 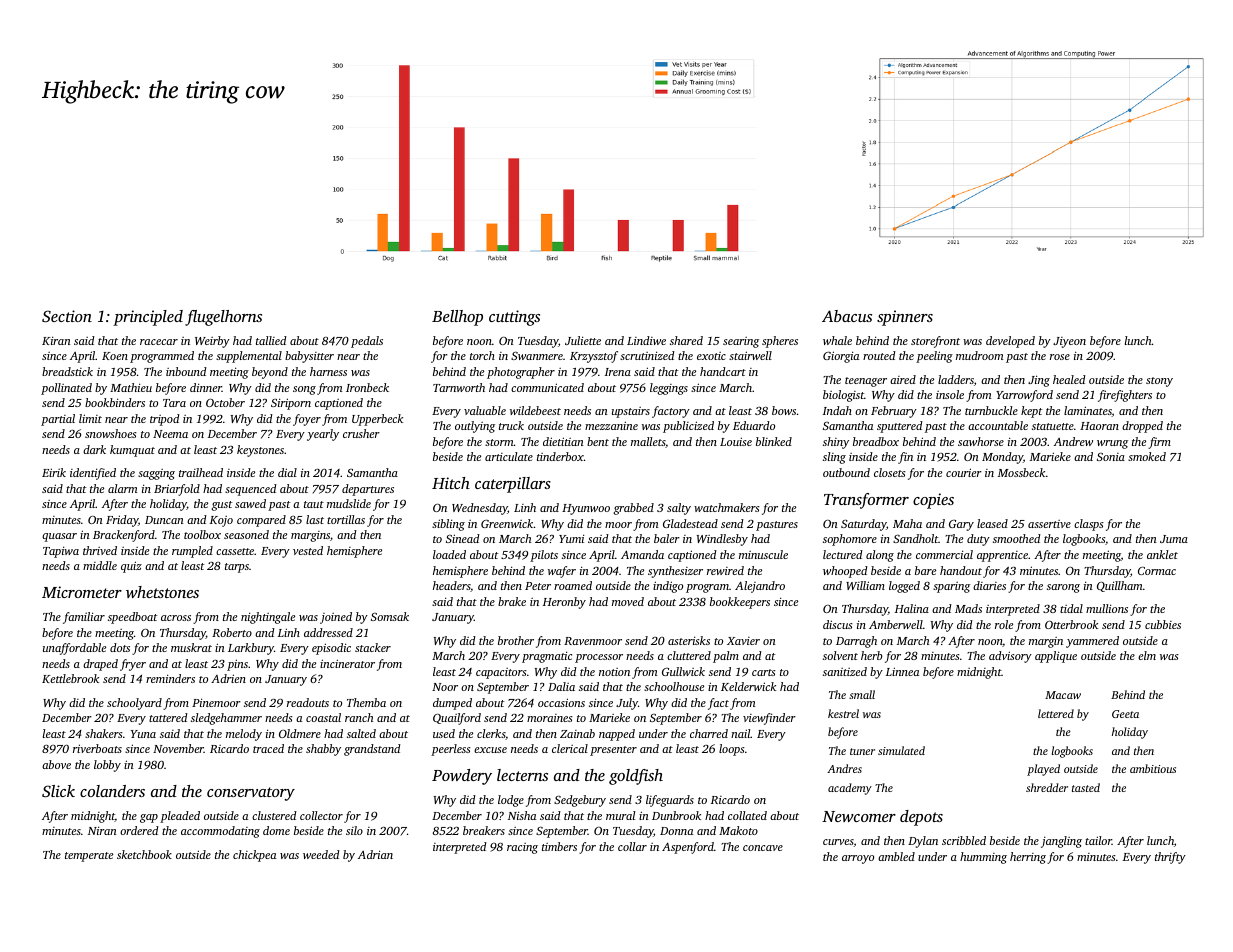 I want to click on role, so click(x=1004, y=624).
